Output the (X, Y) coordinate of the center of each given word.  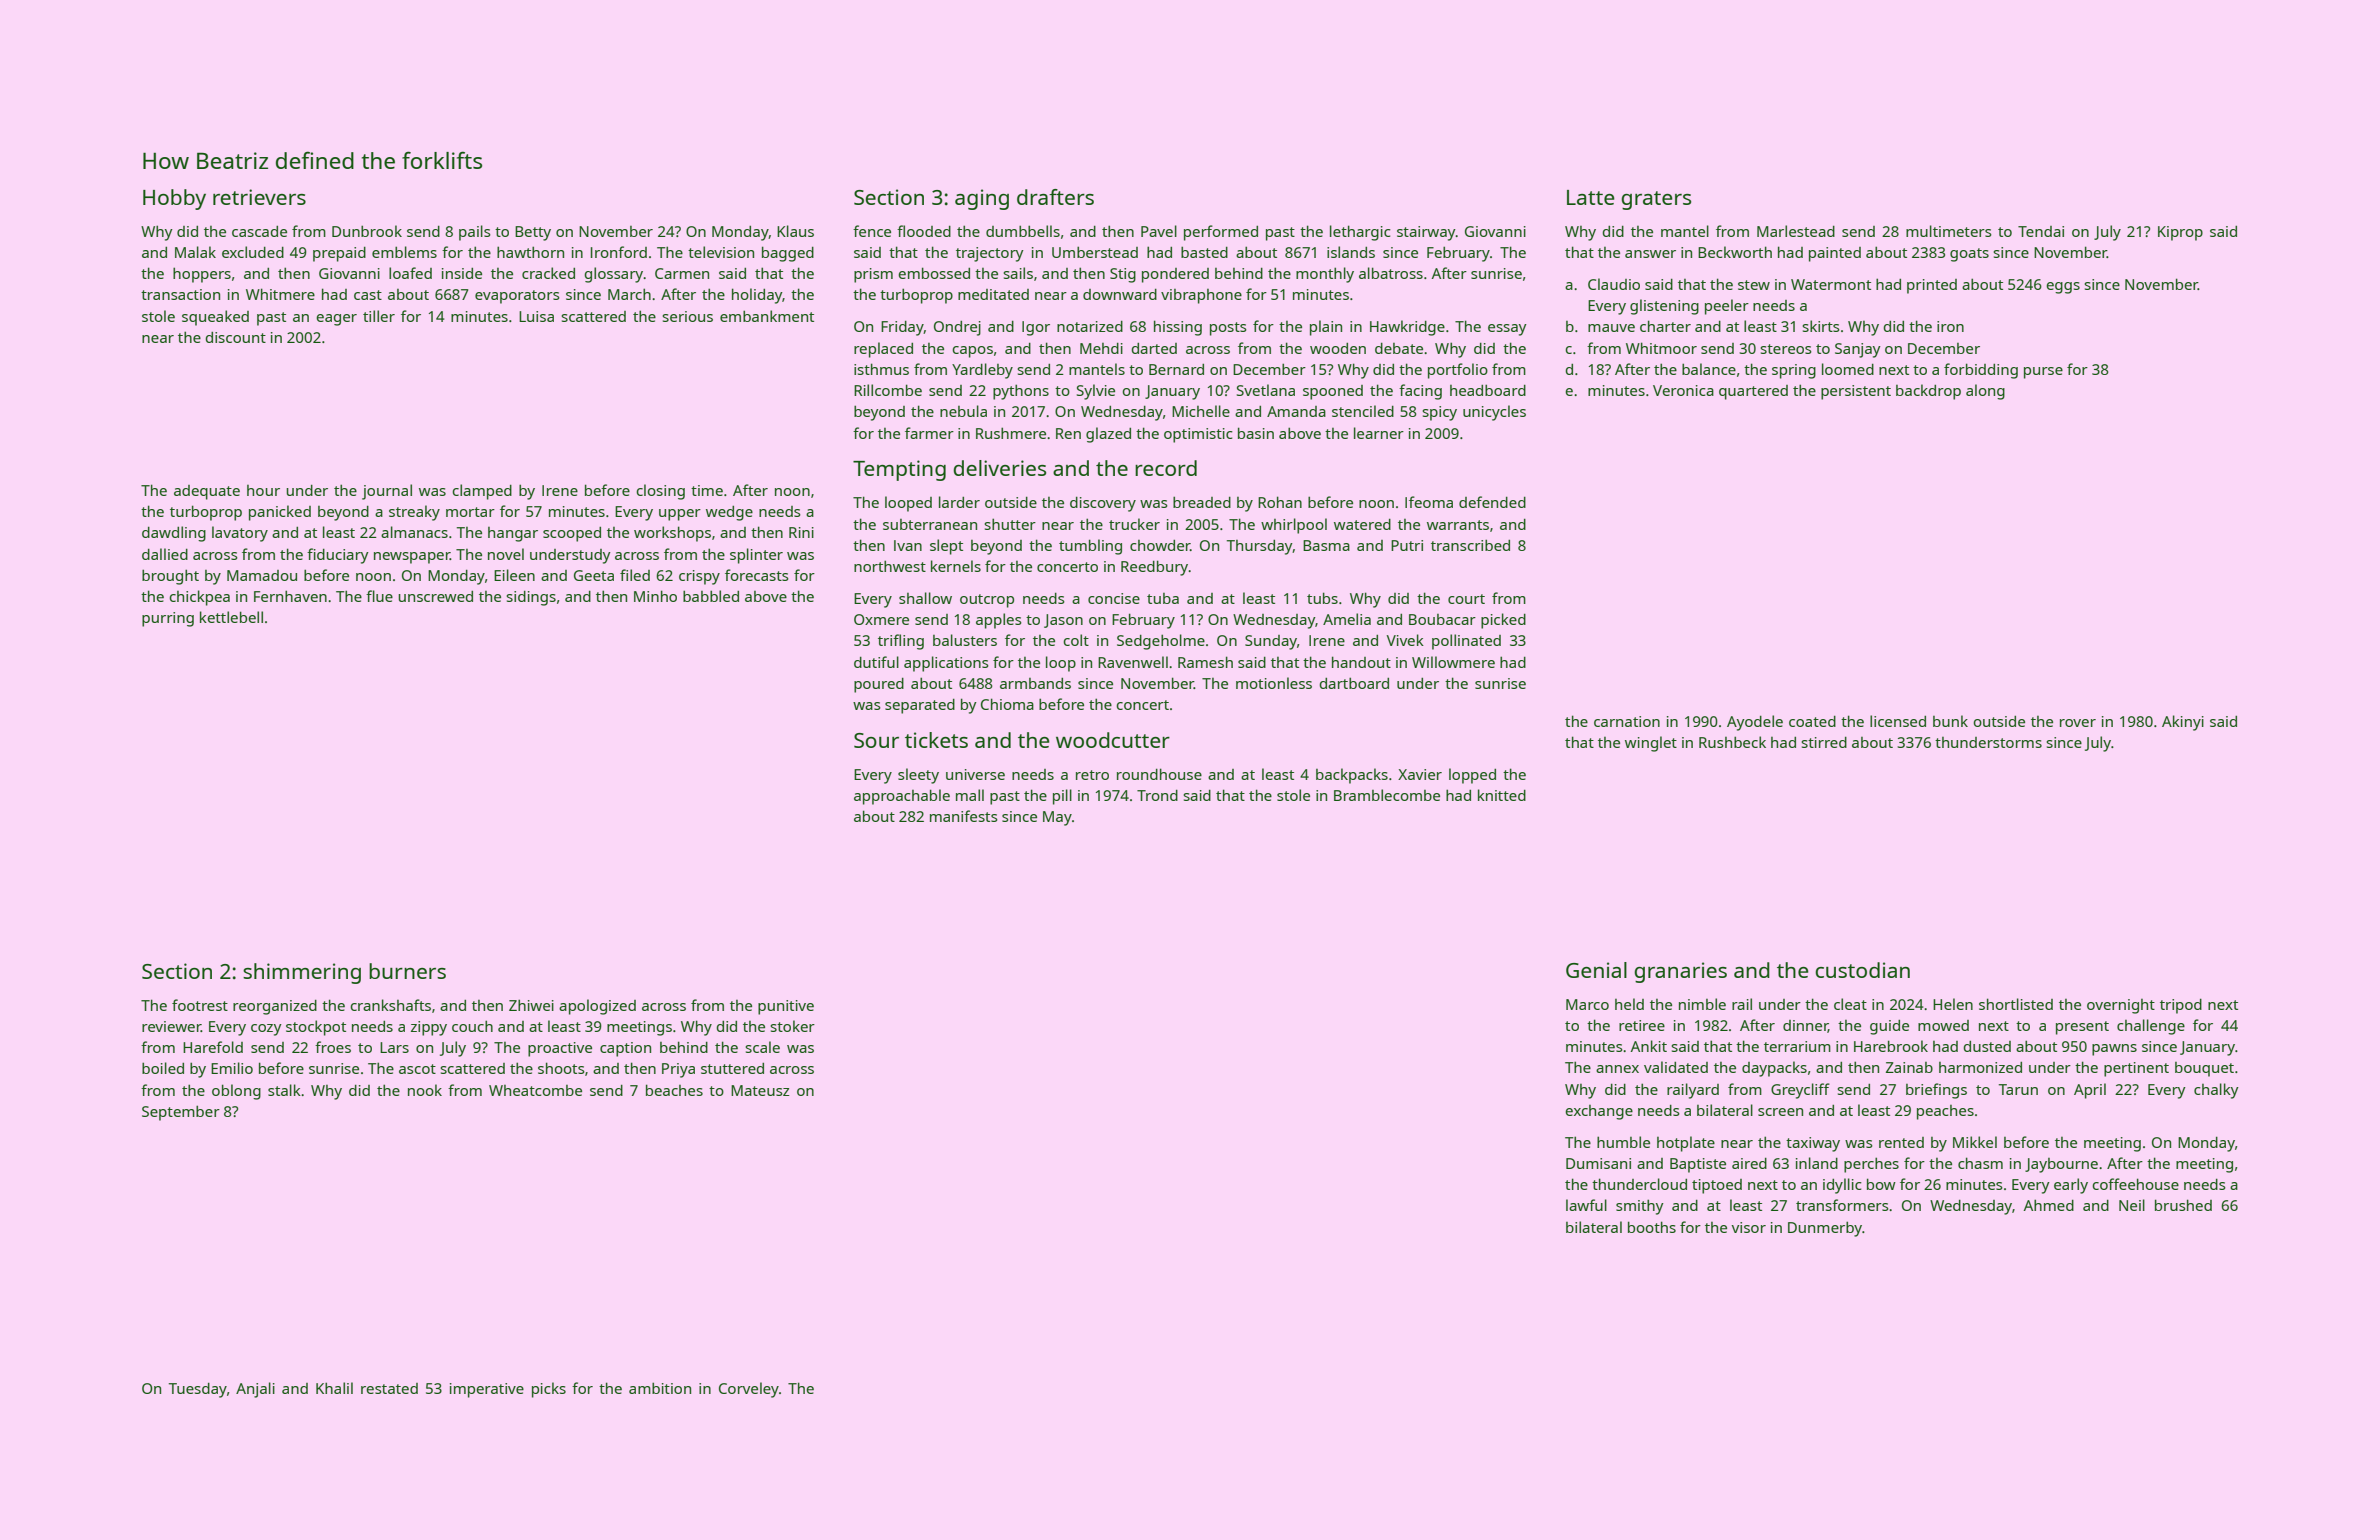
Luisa (536, 316)
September (181, 1113)
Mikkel (1975, 1142)
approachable (902, 797)
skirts (1821, 326)
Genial (1596, 970)
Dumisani (1598, 1163)
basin (1256, 433)
